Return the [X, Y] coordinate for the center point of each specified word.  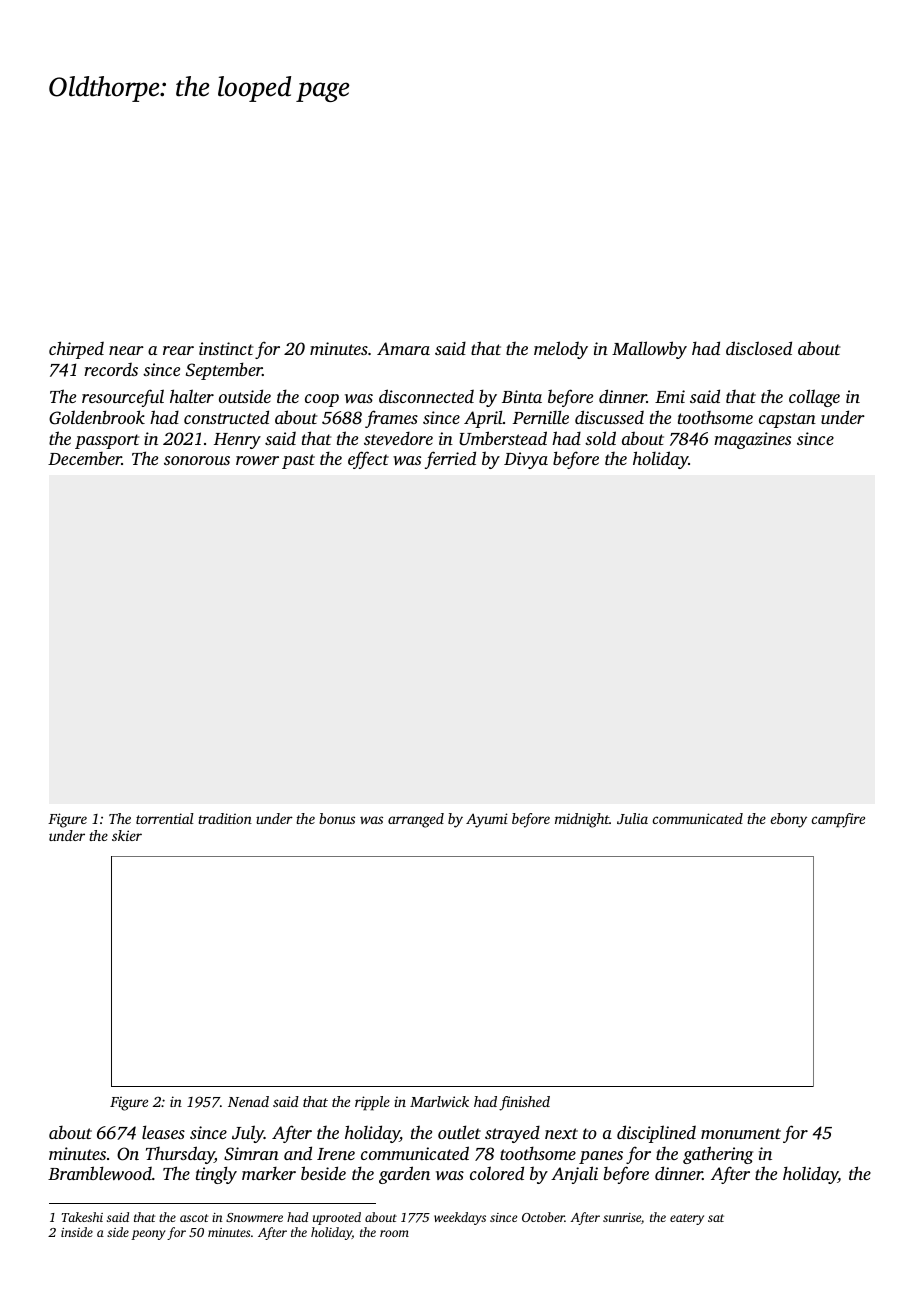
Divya [526, 460]
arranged [416, 820]
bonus [337, 818]
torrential [165, 818]
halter [192, 396]
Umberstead [503, 438]
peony [148, 1235]
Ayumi [487, 820]
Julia [632, 818]
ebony [789, 820]
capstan [787, 420]
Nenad [248, 1101]
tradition [225, 818]
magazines [752, 440]
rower [257, 460]
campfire [838, 820]
